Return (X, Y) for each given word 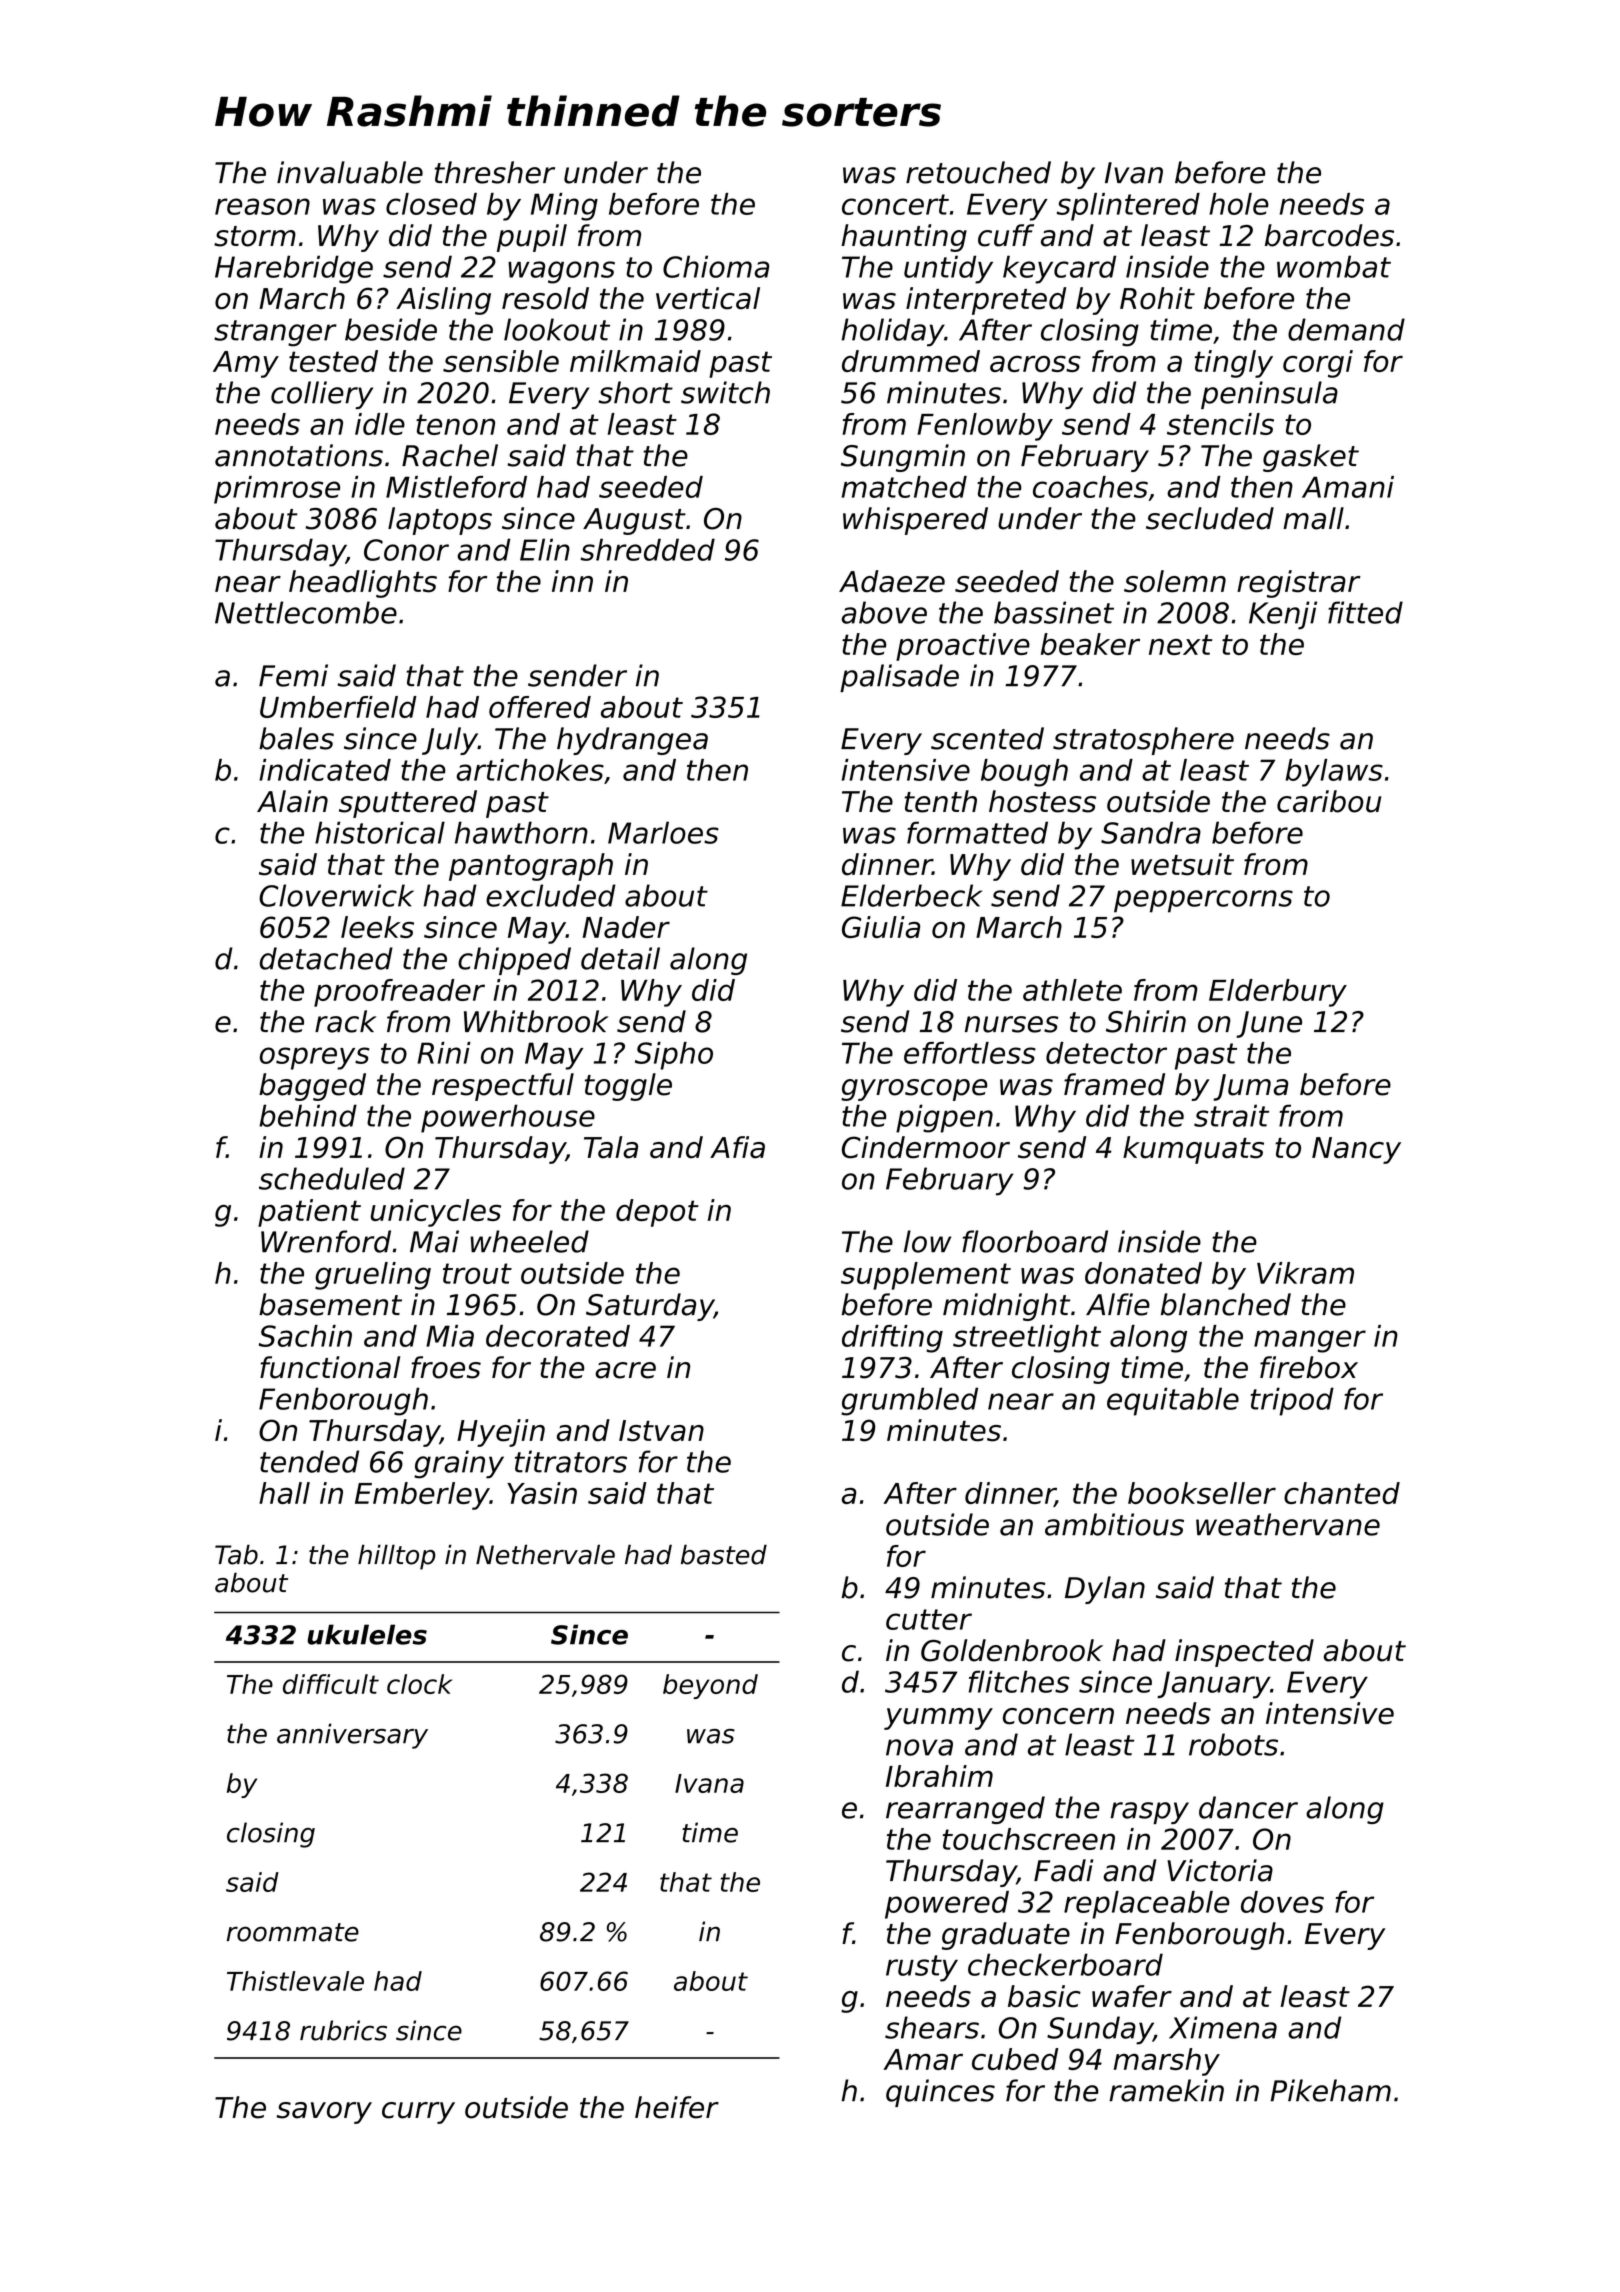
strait (1231, 1115)
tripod (1292, 1401)
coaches (1090, 487)
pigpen (944, 1118)
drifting (892, 1339)
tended (309, 1461)
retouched (978, 172)
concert (895, 204)
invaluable (350, 172)
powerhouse (508, 1118)
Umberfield (338, 707)
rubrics (343, 2030)
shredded (647, 549)
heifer (677, 2107)
